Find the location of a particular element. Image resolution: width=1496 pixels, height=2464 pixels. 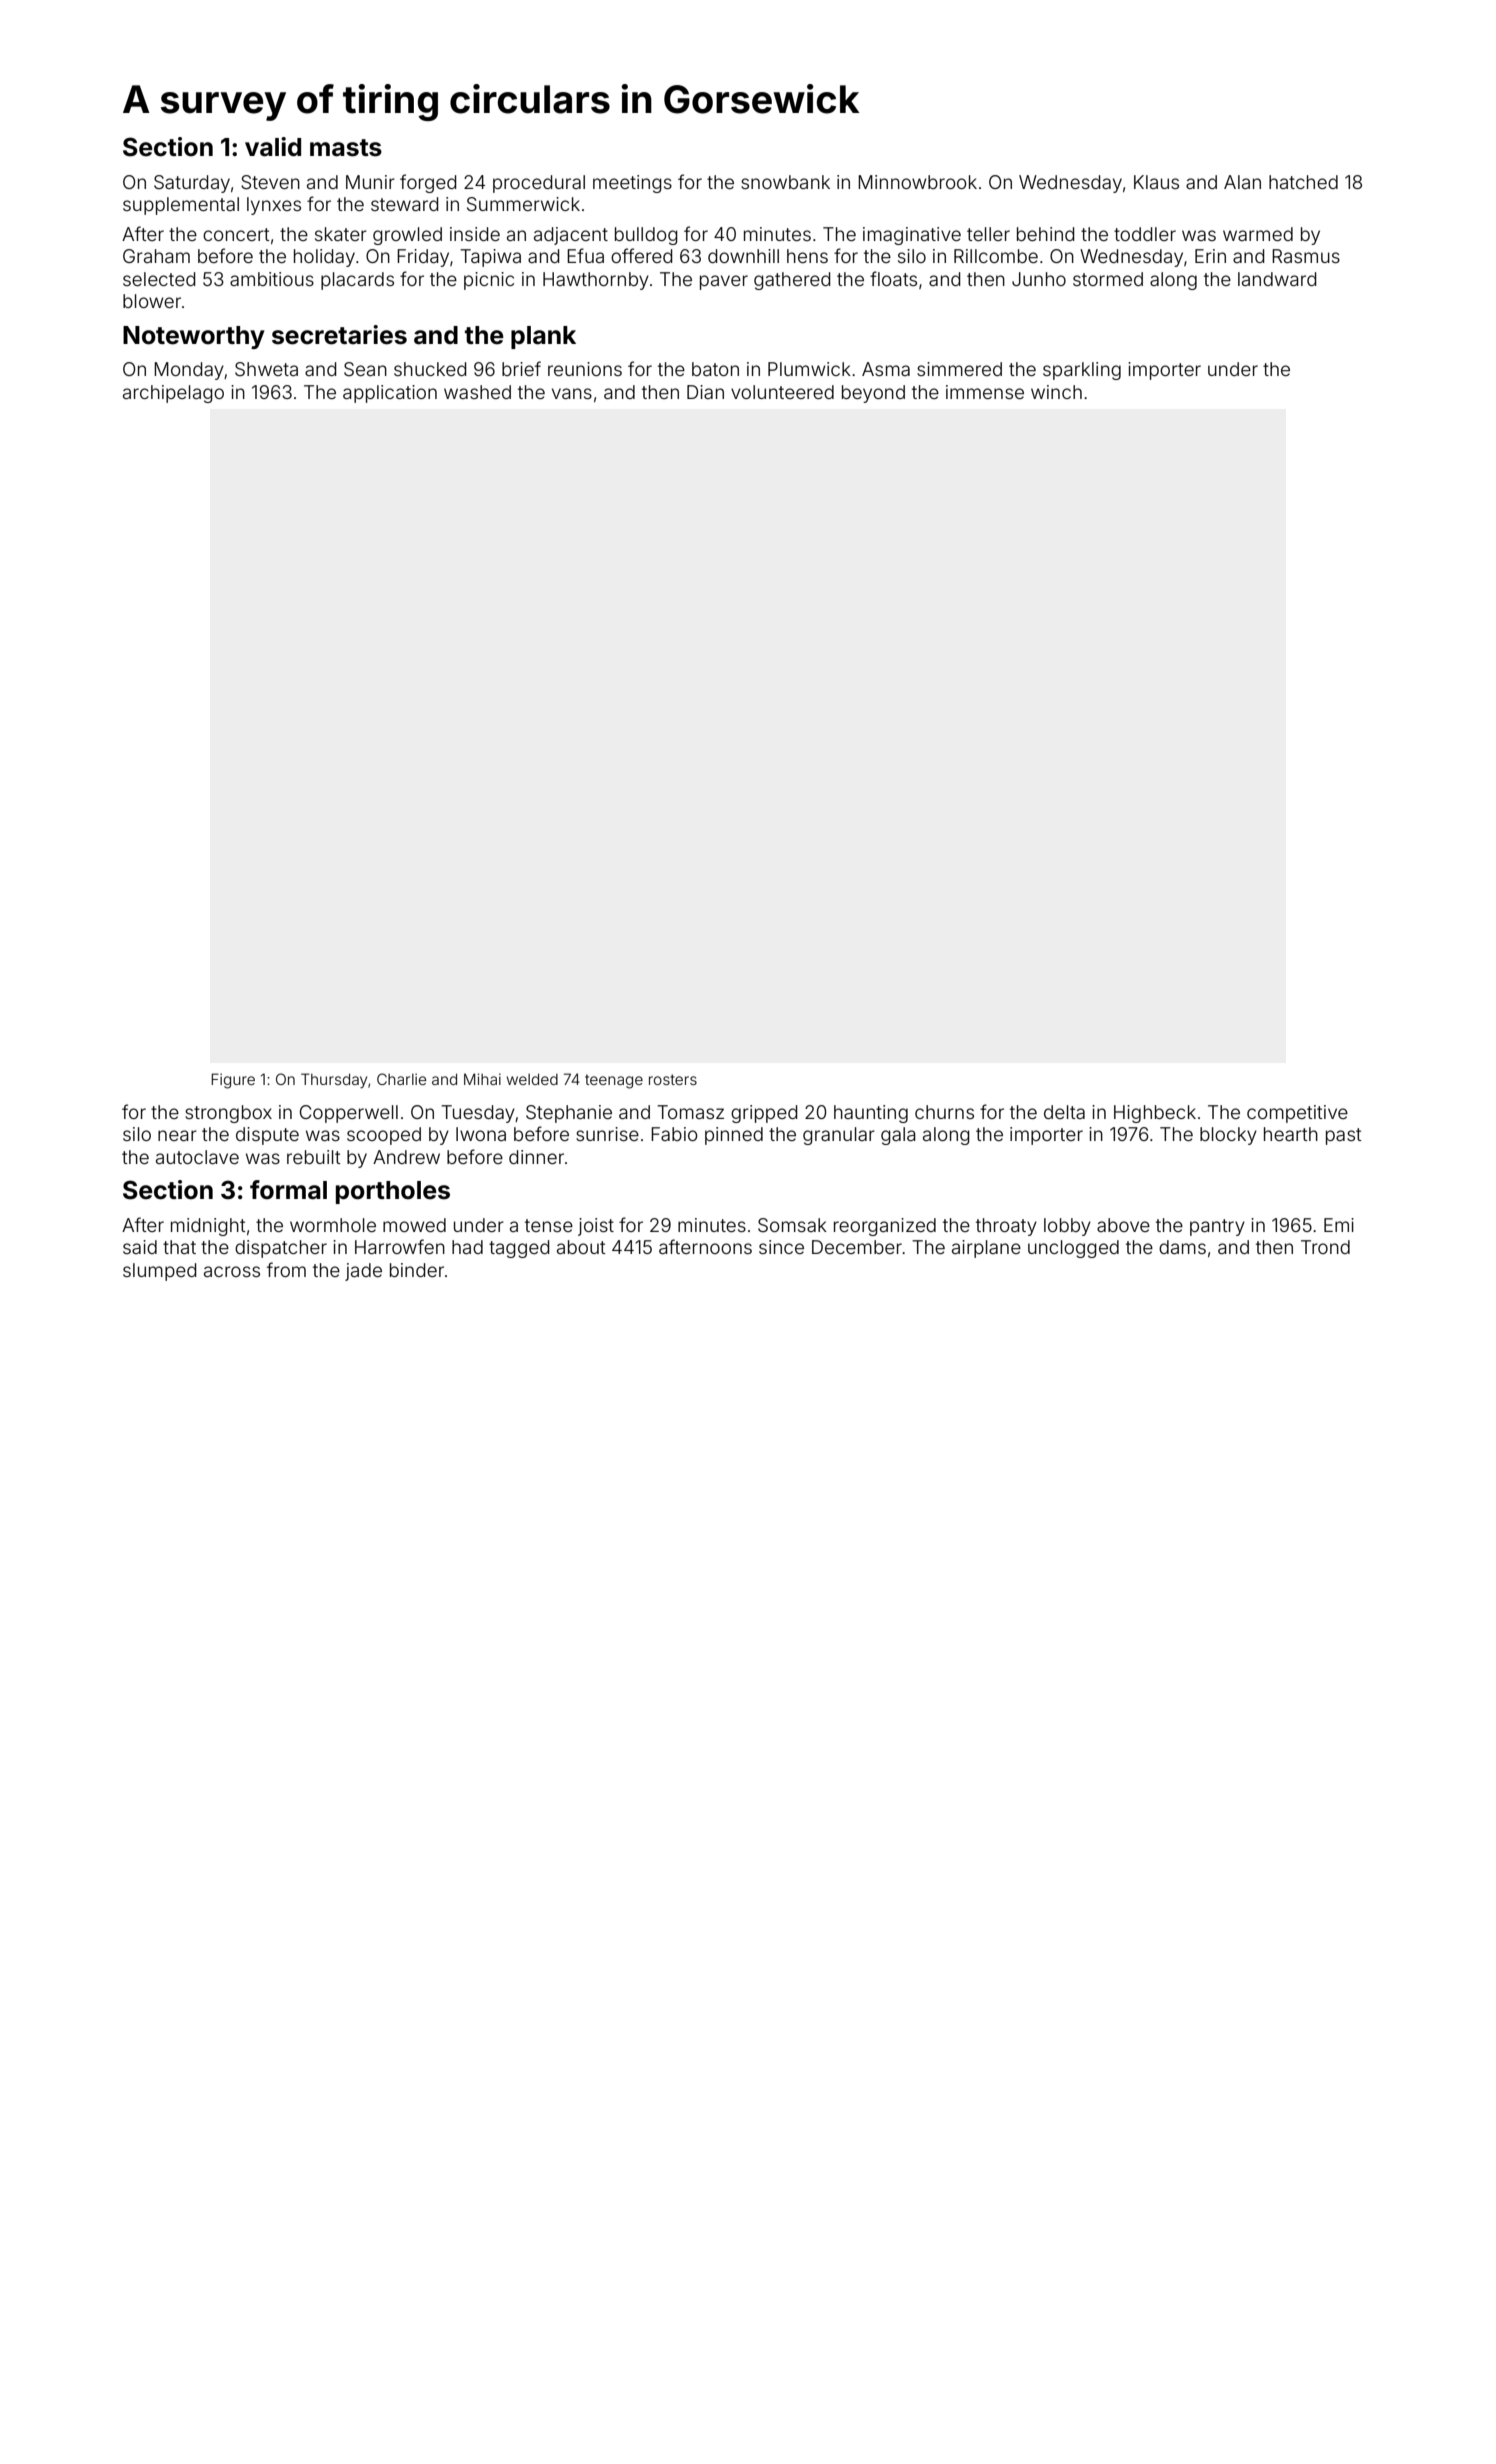

autoclave is located at coordinates (197, 1157).
